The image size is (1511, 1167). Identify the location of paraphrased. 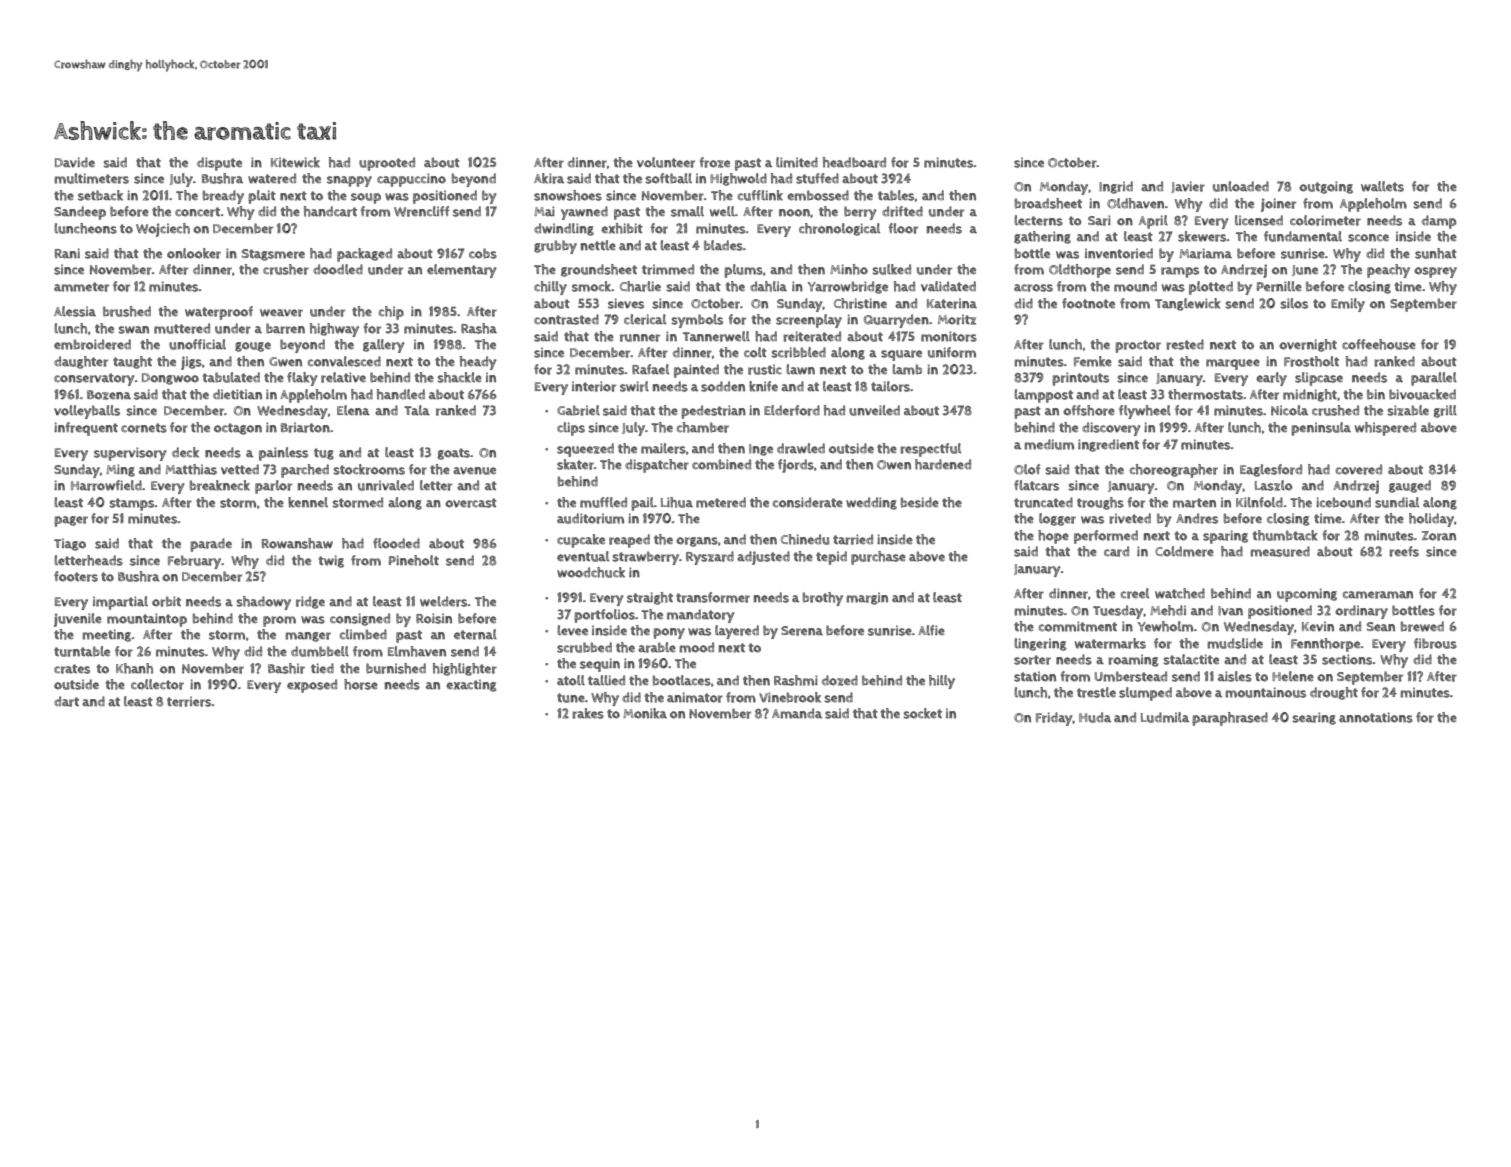
(1230, 719).
